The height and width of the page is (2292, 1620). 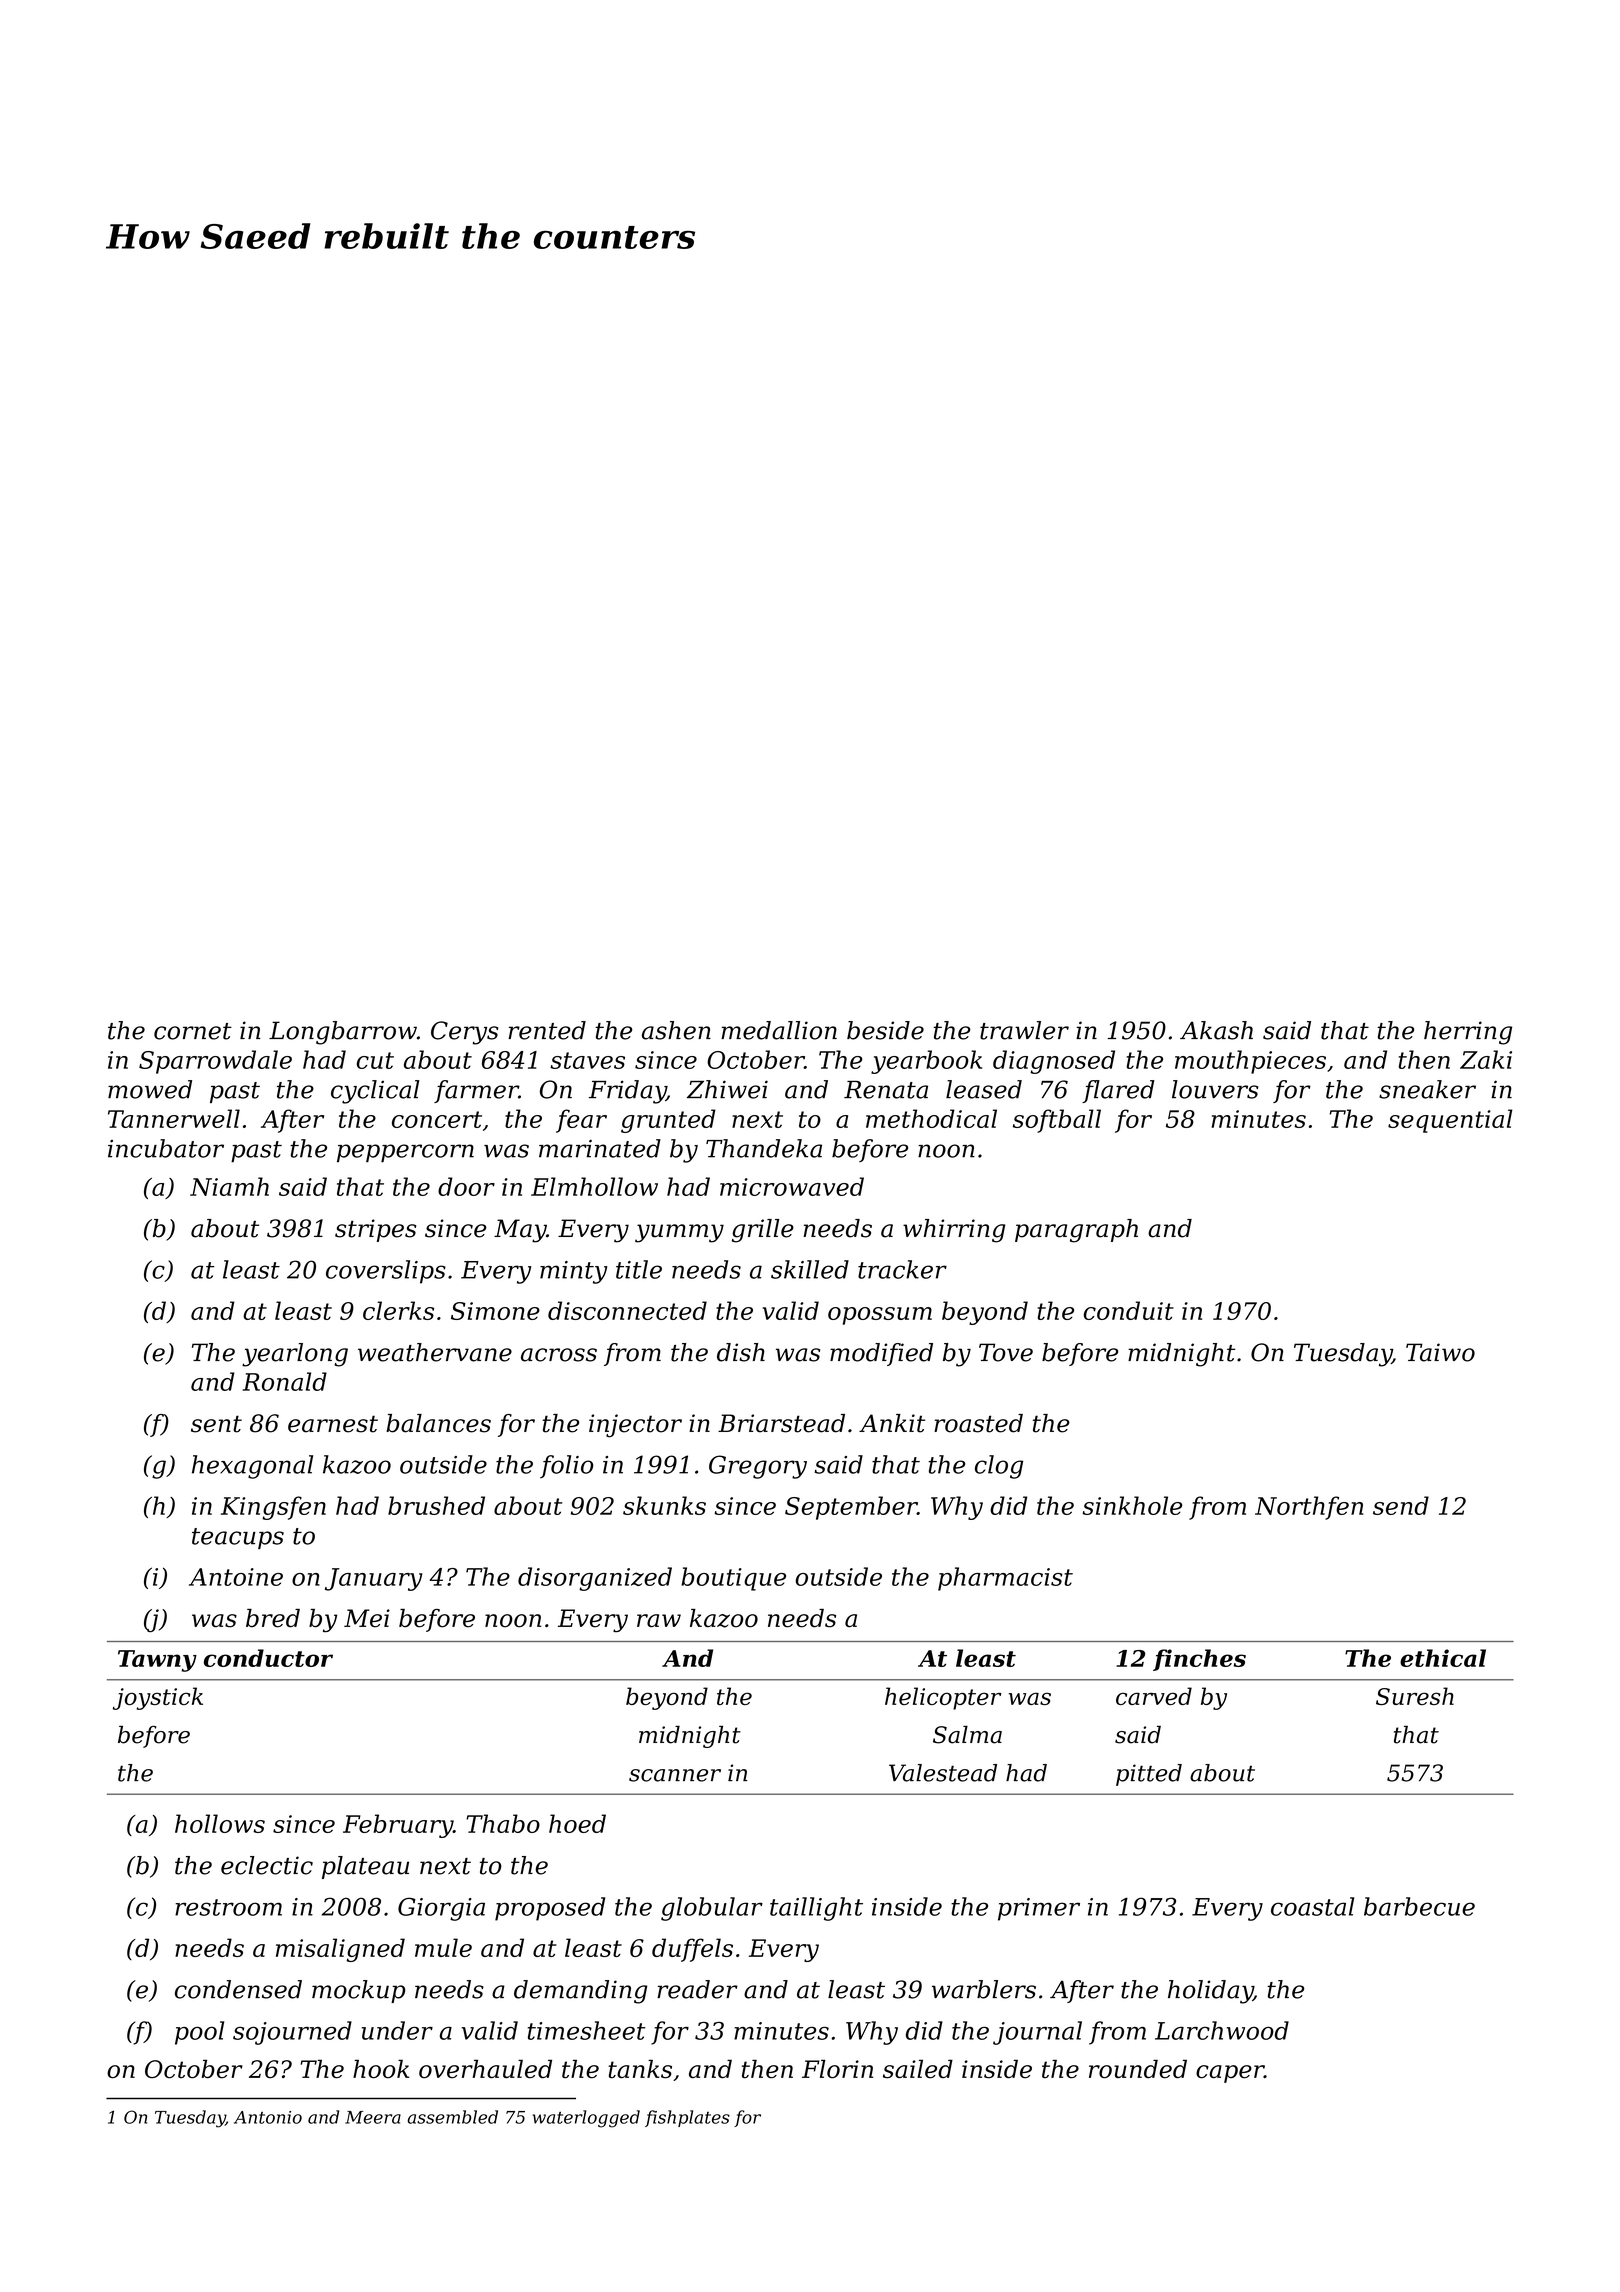 I want to click on caper, so click(x=1230, y=2074).
